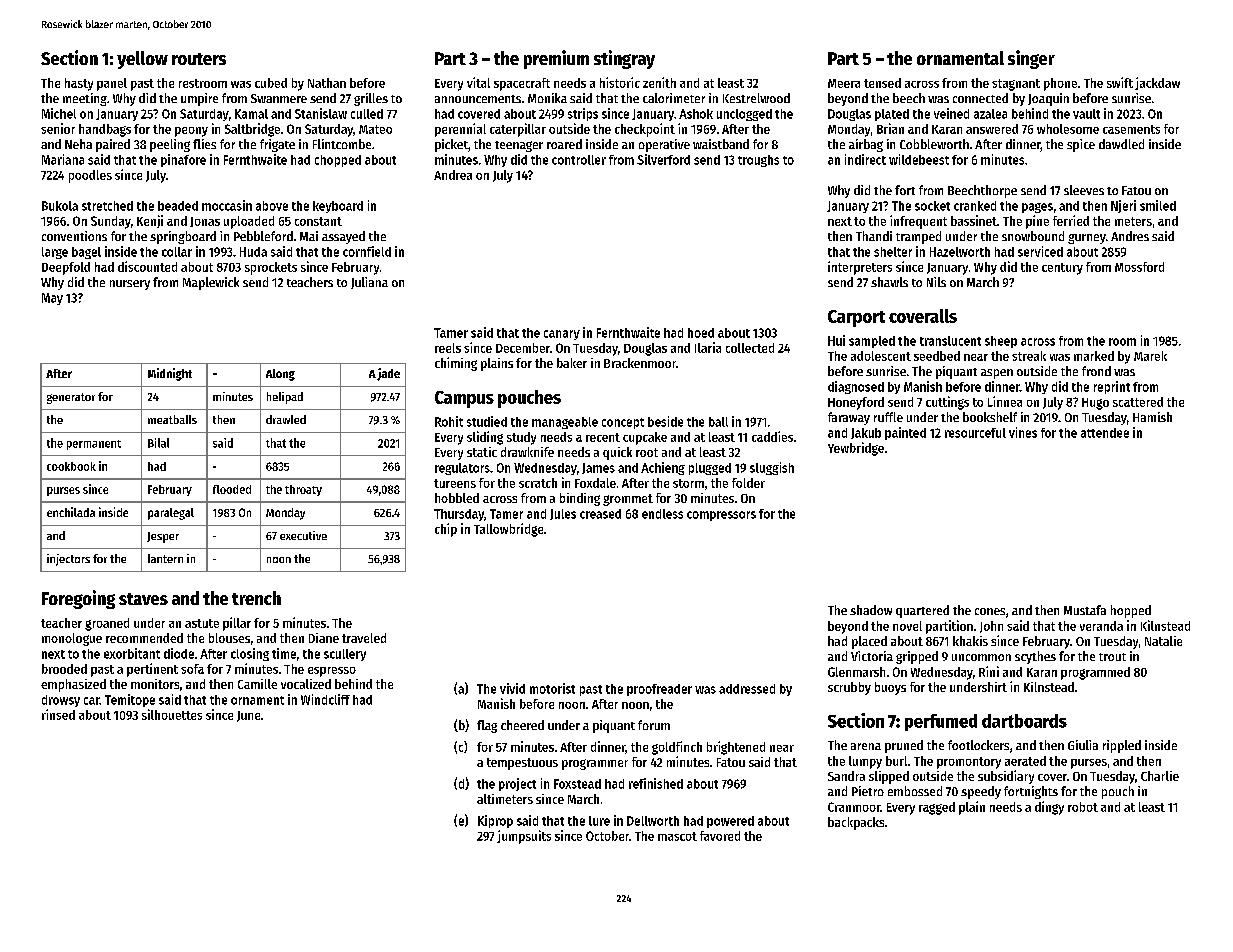 This image has height=952, width=1233. What do you see at coordinates (327, 83) in the image?
I see `Nathan` at bounding box center [327, 83].
